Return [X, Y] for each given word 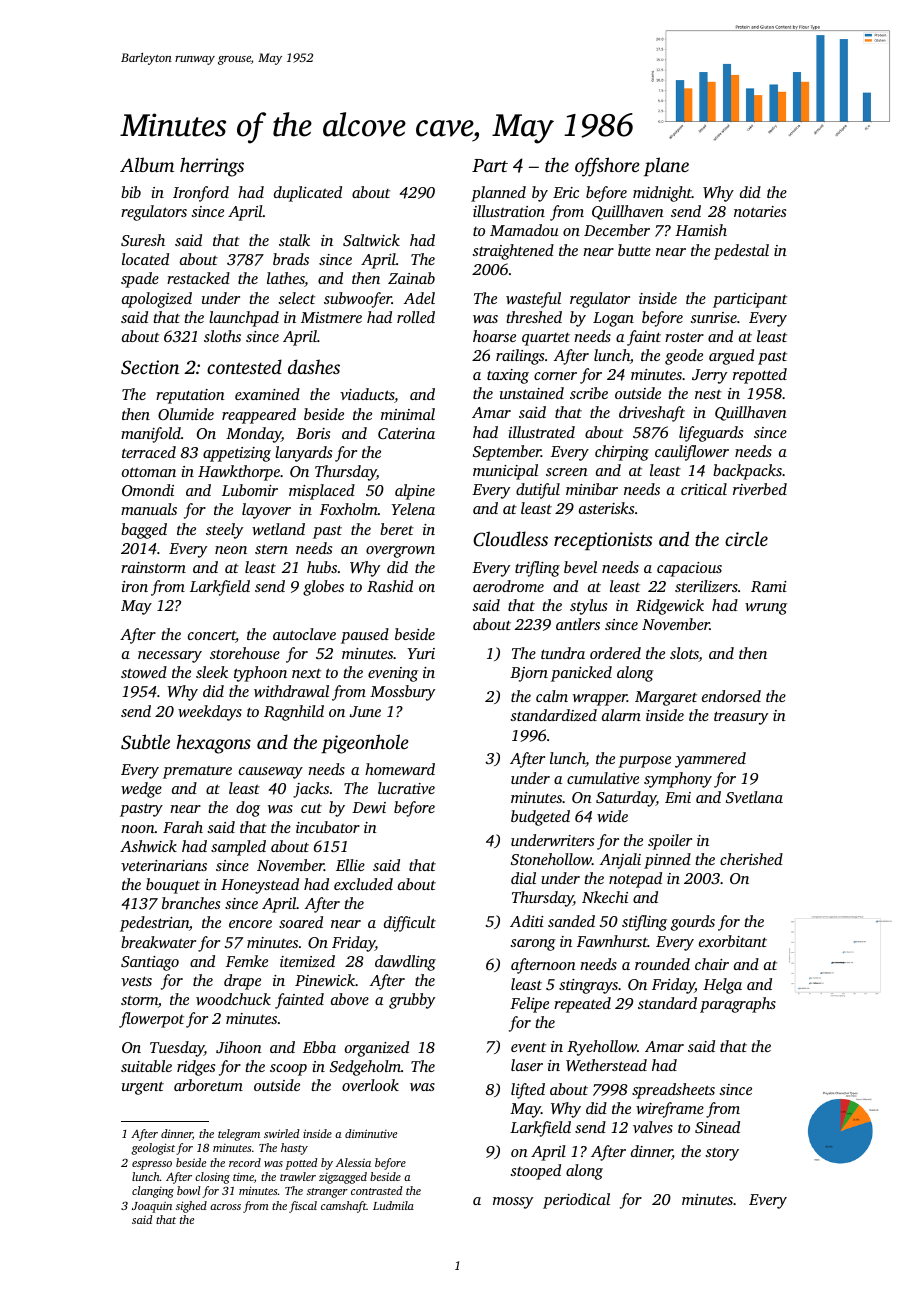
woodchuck [233, 999]
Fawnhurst [612, 941]
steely [224, 531]
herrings [212, 167]
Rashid [390, 586]
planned [498, 194]
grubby [412, 1001]
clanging [153, 1192]
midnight [662, 194]
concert [212, 637]
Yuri [421, 653]
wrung [766, 609]
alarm [621, 715]
